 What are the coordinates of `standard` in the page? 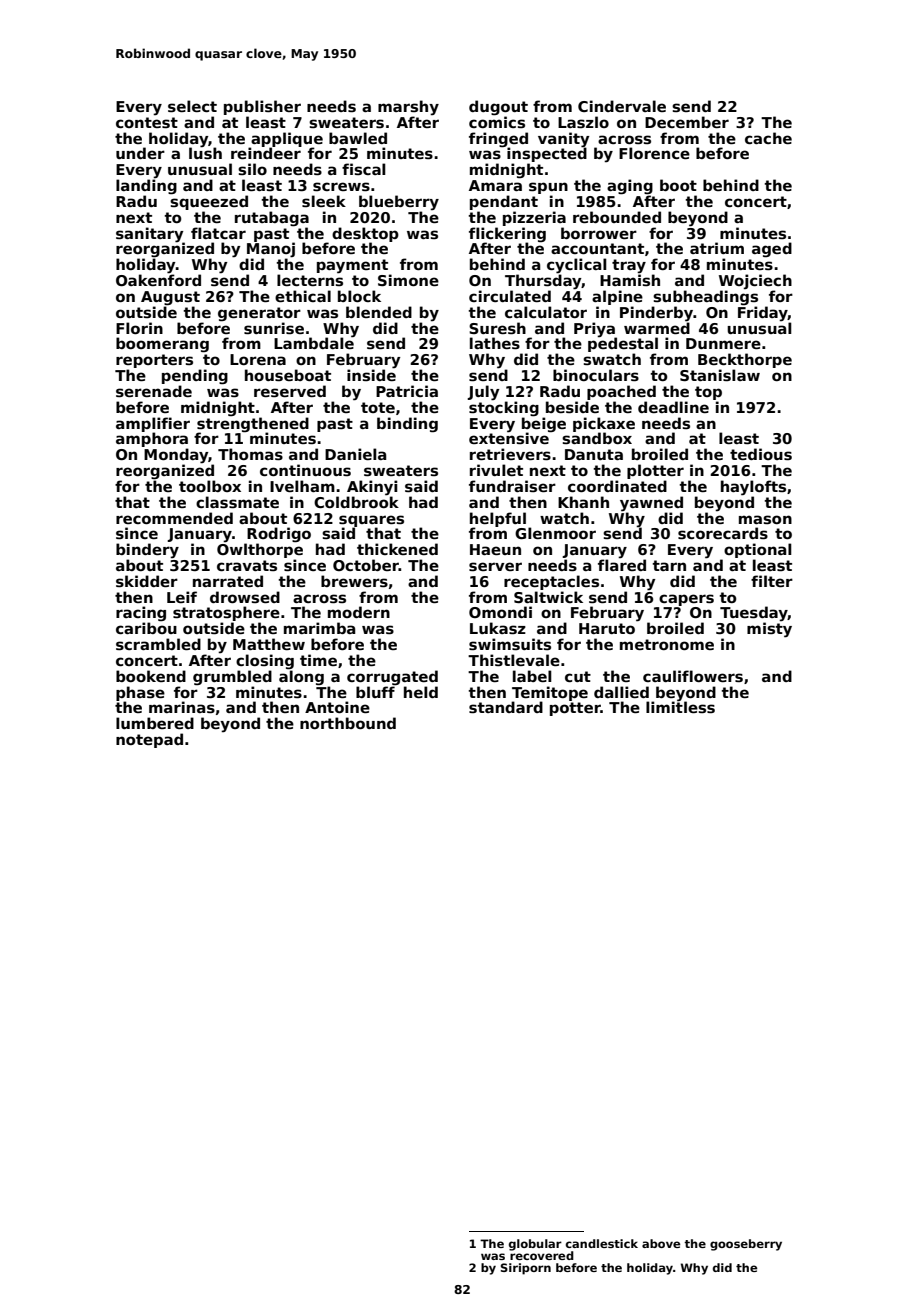 It's located at (506, 707).
